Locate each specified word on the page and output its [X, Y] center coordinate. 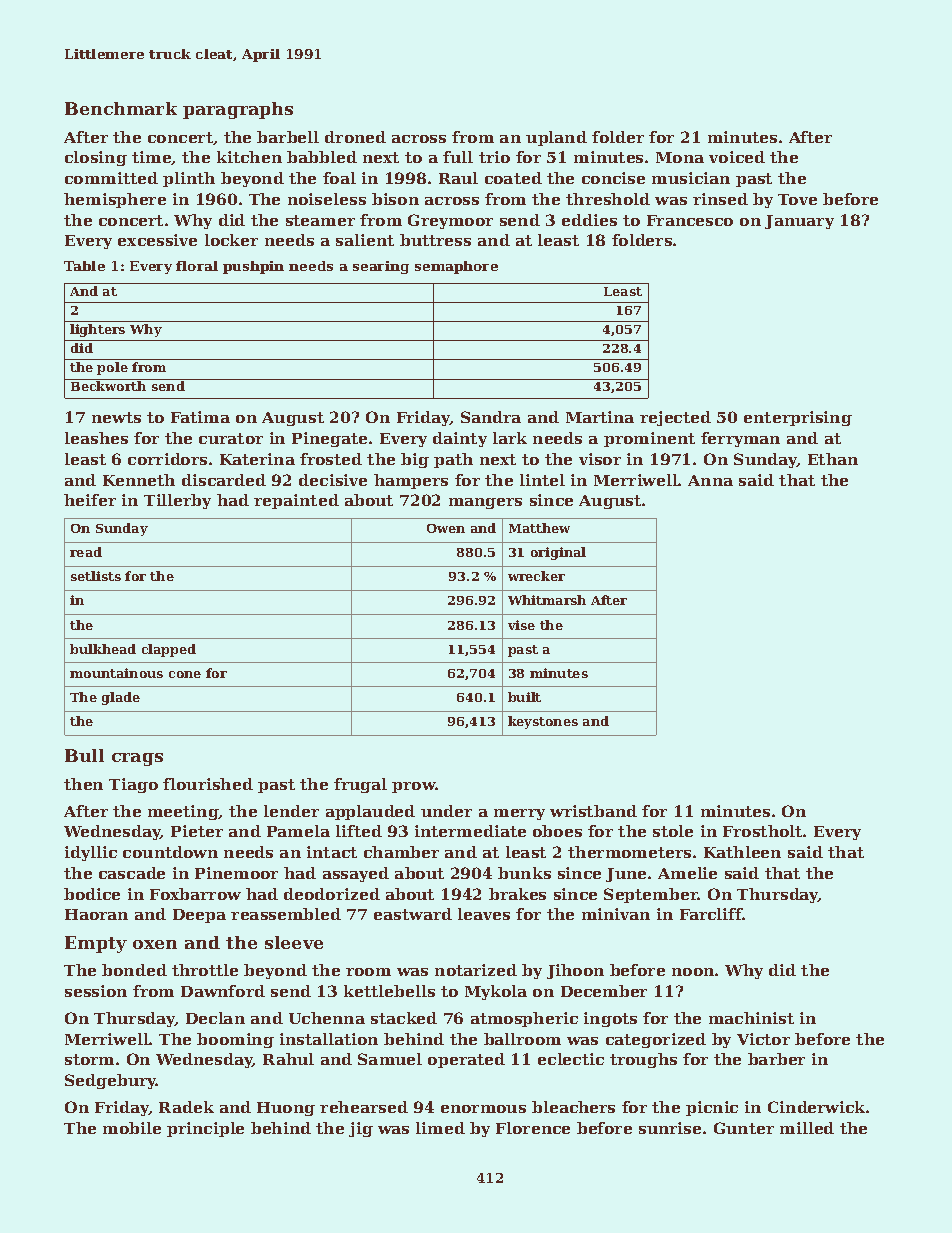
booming [235, 1040]
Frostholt [762, 831]
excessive [157, 240]
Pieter [197, 831]
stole [673, 831]
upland [556, 138]
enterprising [798, 418]
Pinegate [329, 439]
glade [121, 698]
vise [521, 625]
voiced [737, 157]
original [558, 553]
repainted [296, 501]
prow [414, 787]
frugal [360, 785]
